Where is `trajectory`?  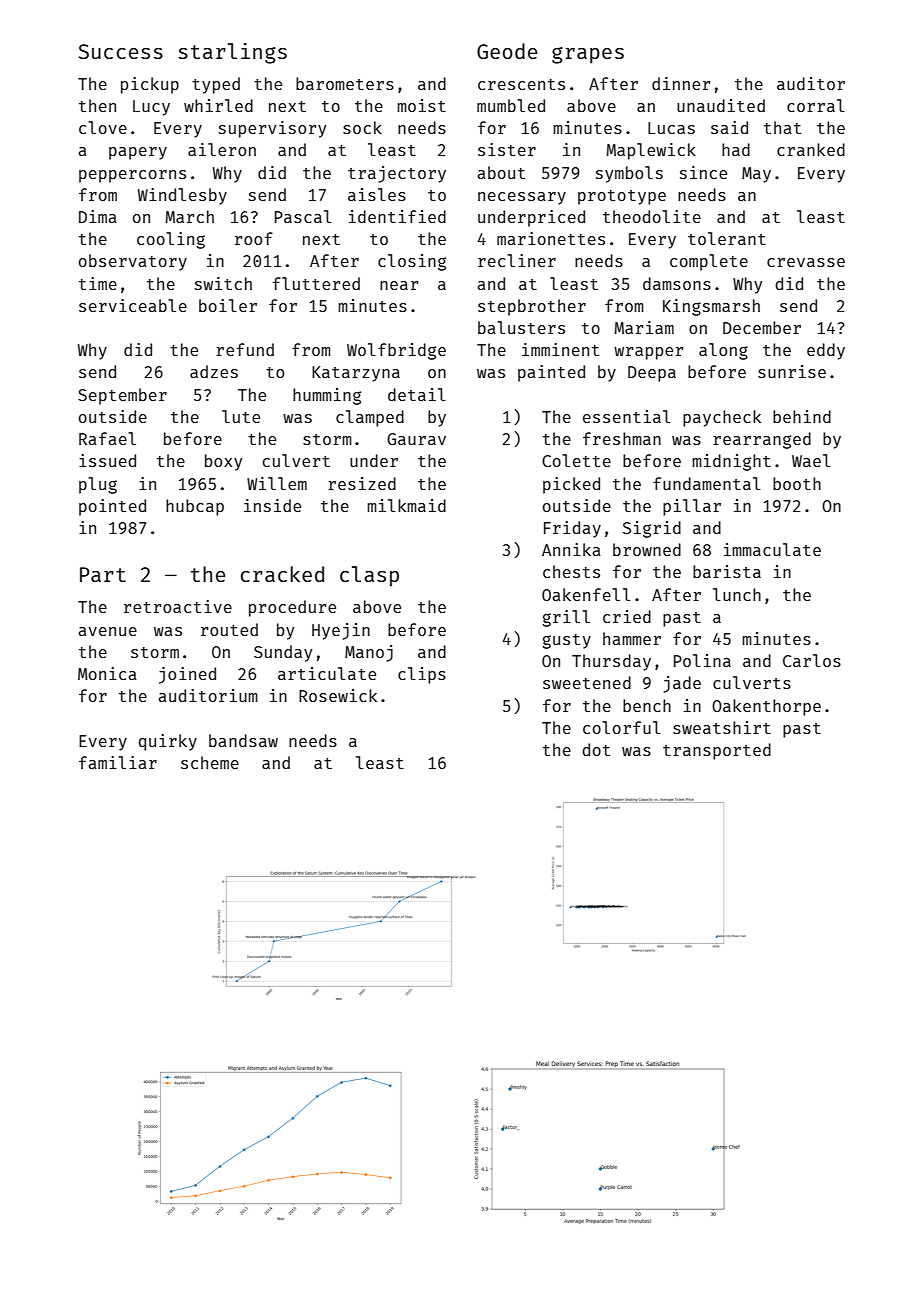 trajectory is located at coordinates (397, 174).
